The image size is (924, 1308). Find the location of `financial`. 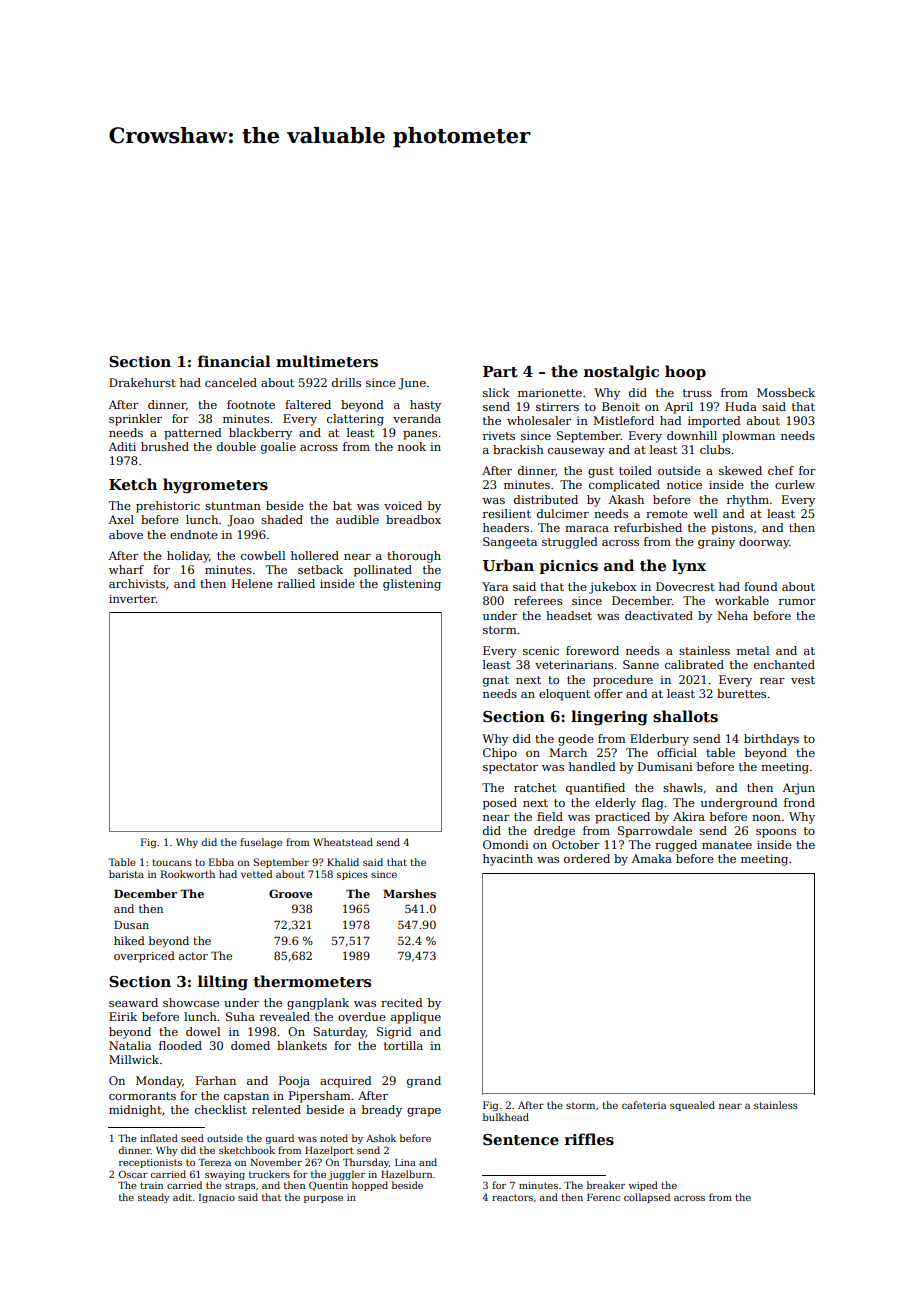

financial is located at coordinates (234, 361).
